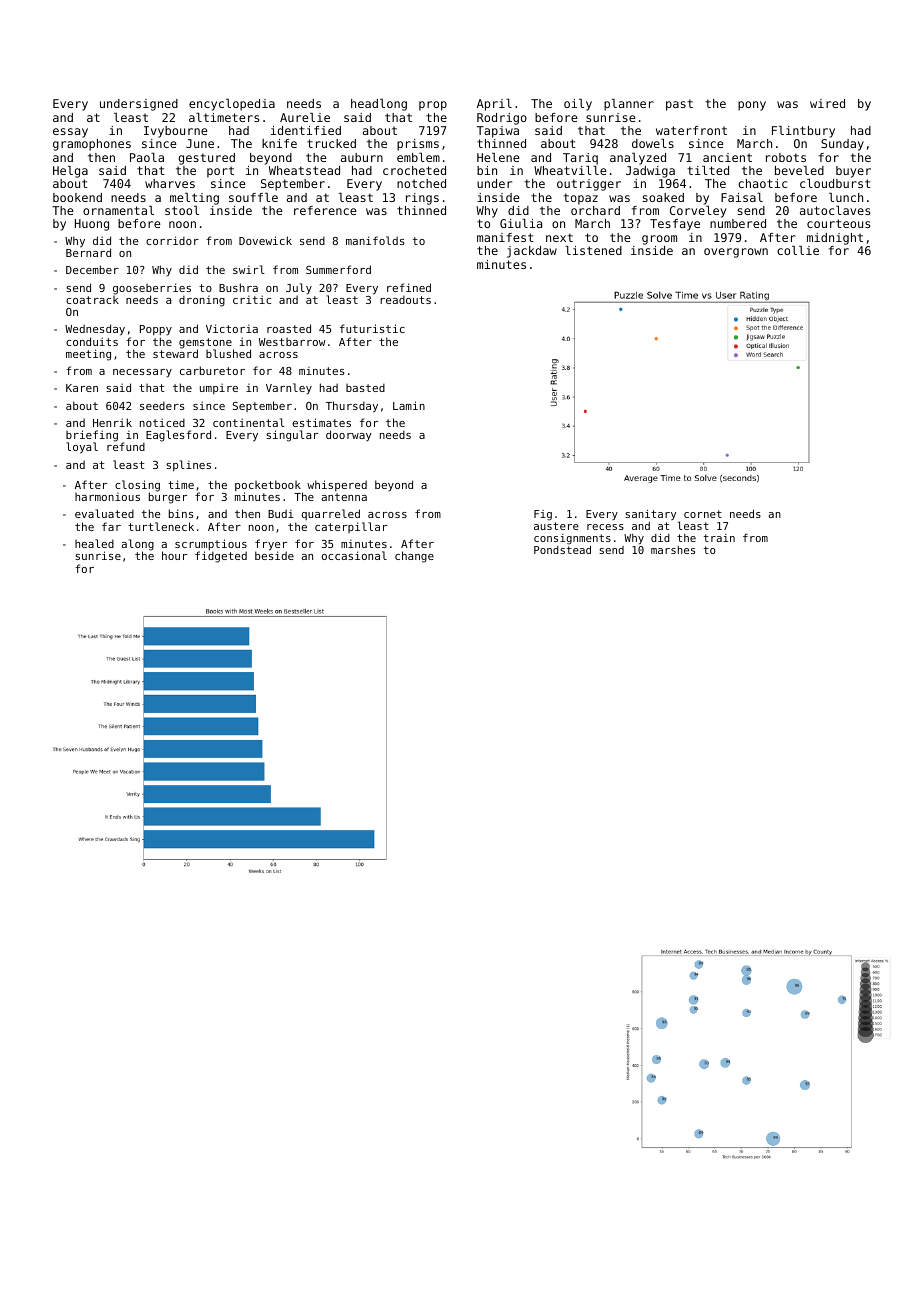 Image resolution: width=924 pixels, height=1308 pixels. Describe the element at coordinates (762, 183) in the screenshot. I see `chaotic` at that location.
